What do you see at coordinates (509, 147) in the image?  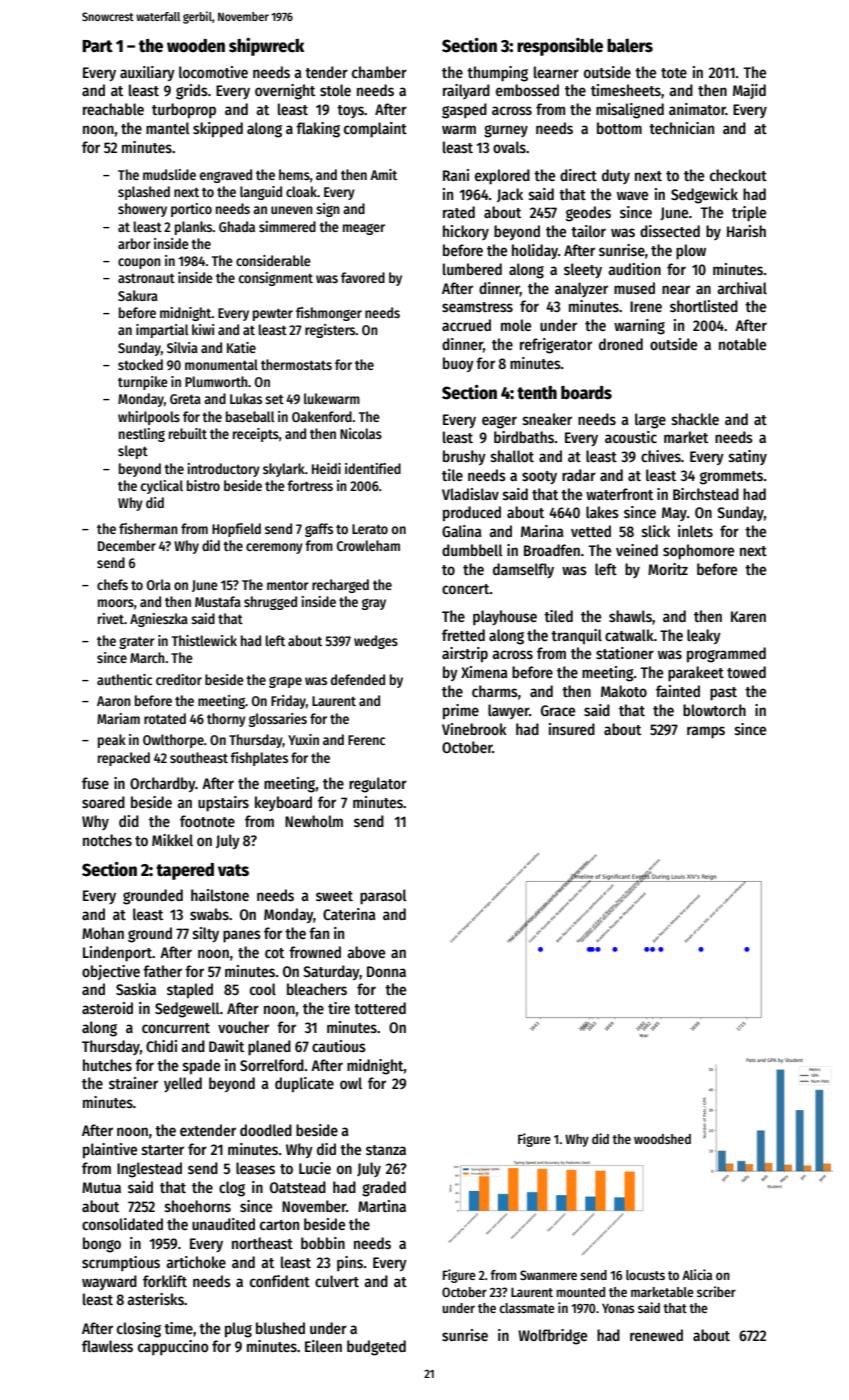 I see `ovals` at bounding box center [509, 147].
